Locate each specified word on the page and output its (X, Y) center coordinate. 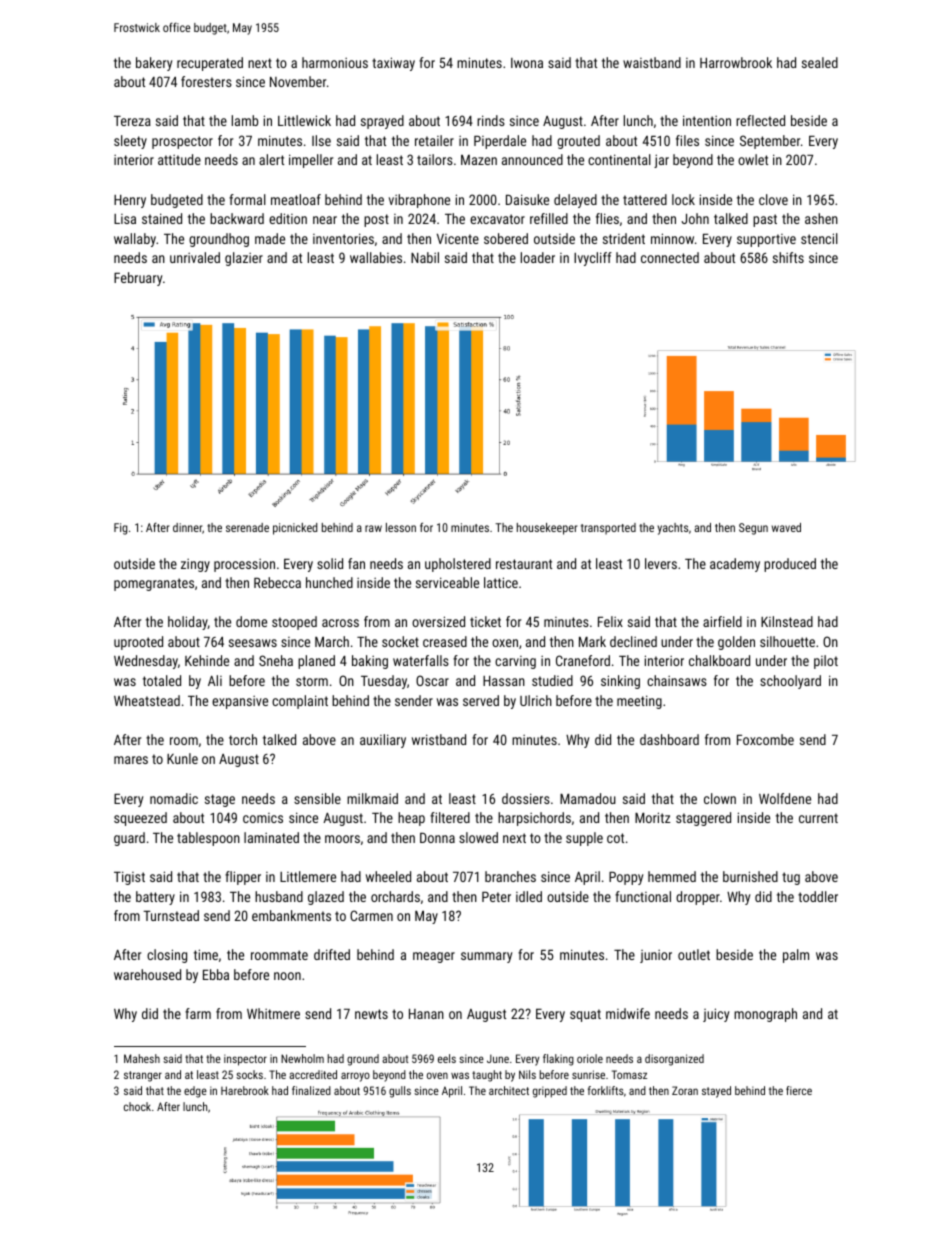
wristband (439, 739)
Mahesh (142, 1058)
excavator (497, 219)
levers (661, 563)
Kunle (182, 758)
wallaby (135, 240)
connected (670, 257)
